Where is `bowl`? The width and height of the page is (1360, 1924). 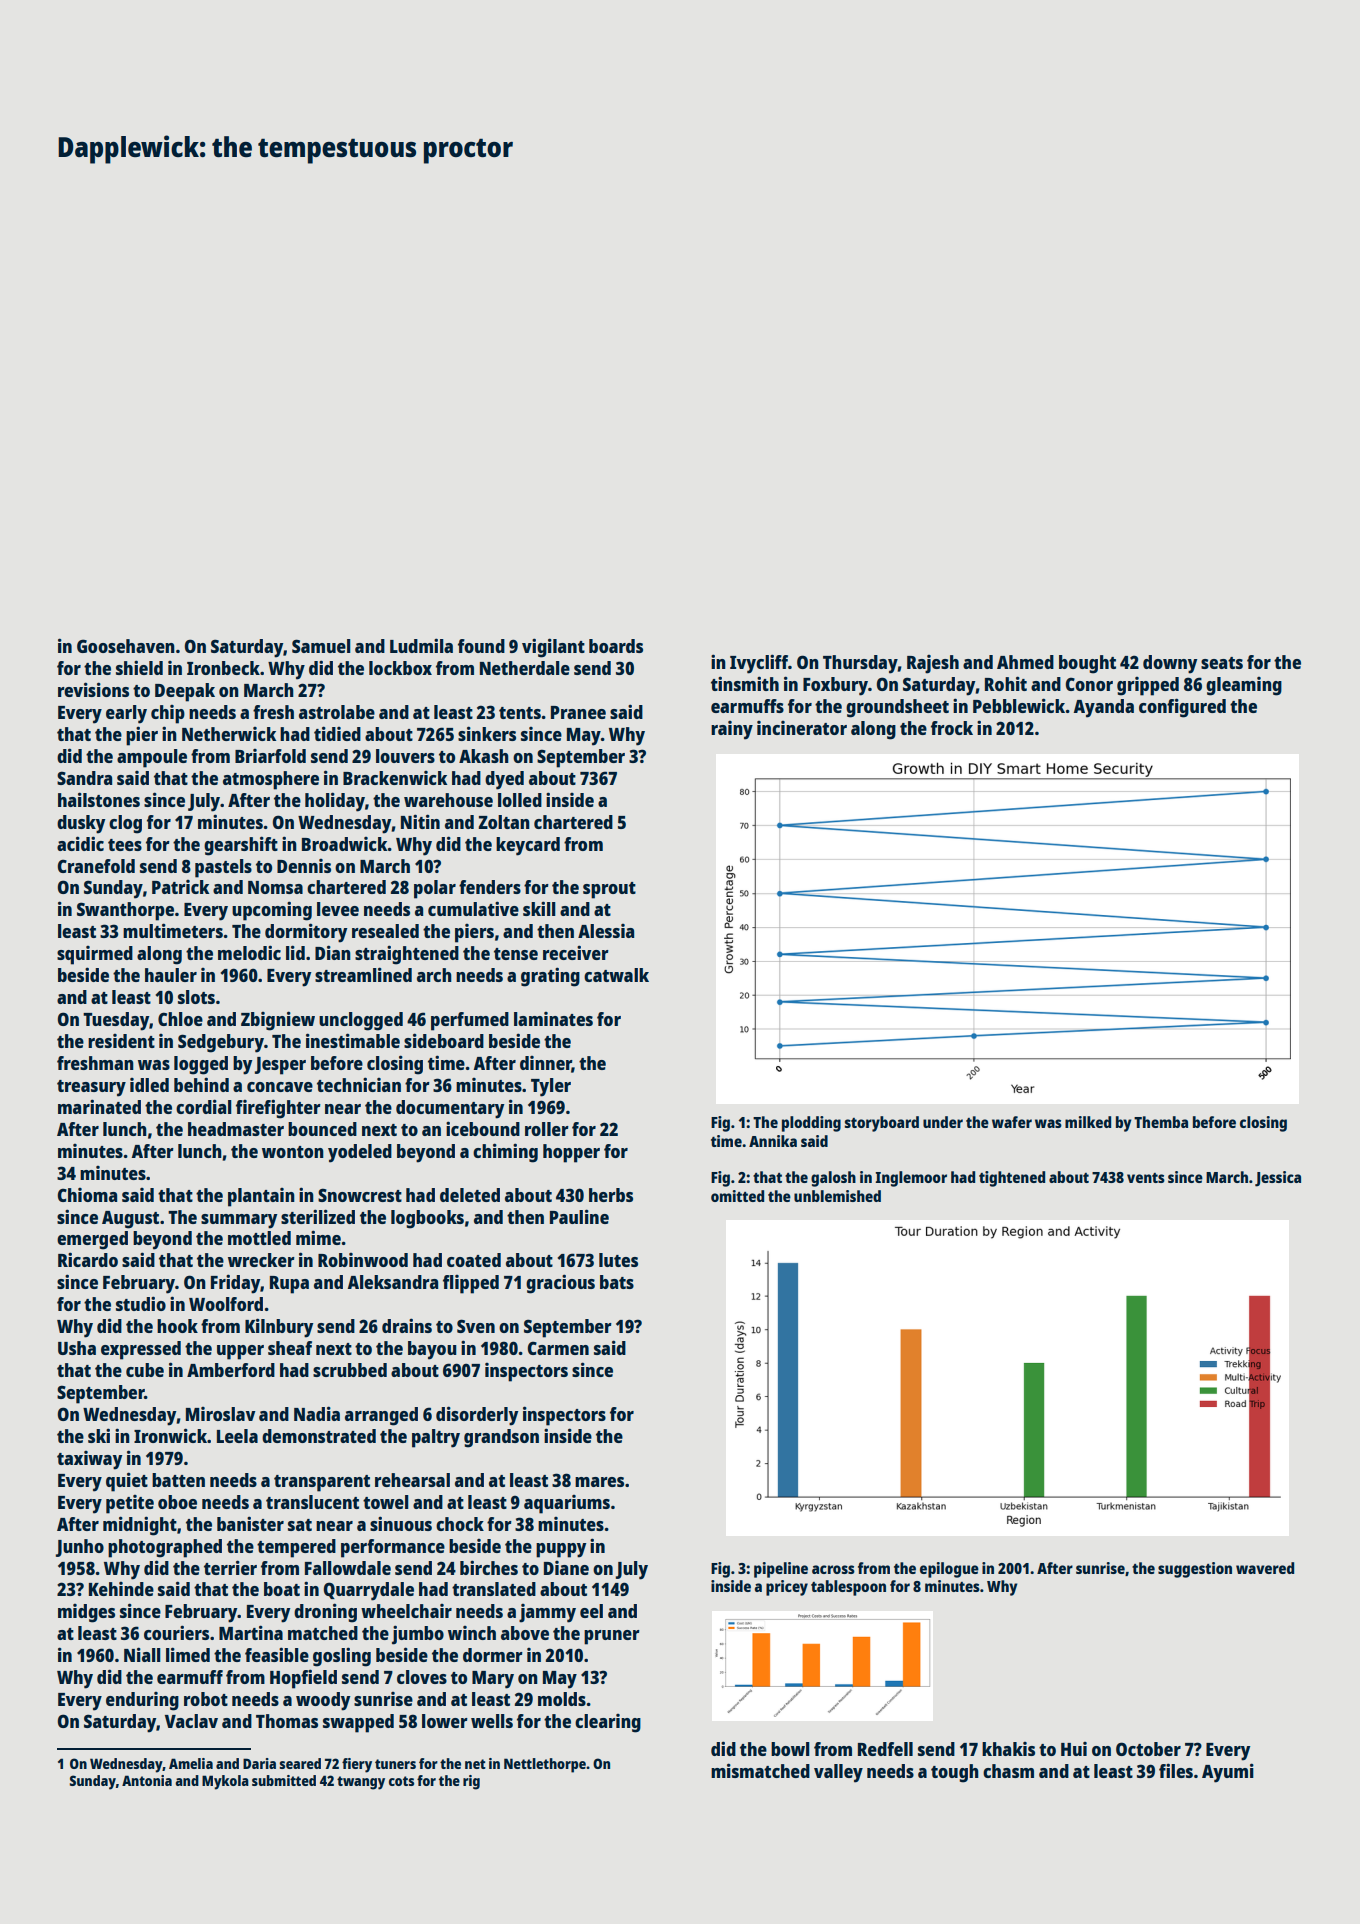 bowl is located at coordinates (790, 1749).
